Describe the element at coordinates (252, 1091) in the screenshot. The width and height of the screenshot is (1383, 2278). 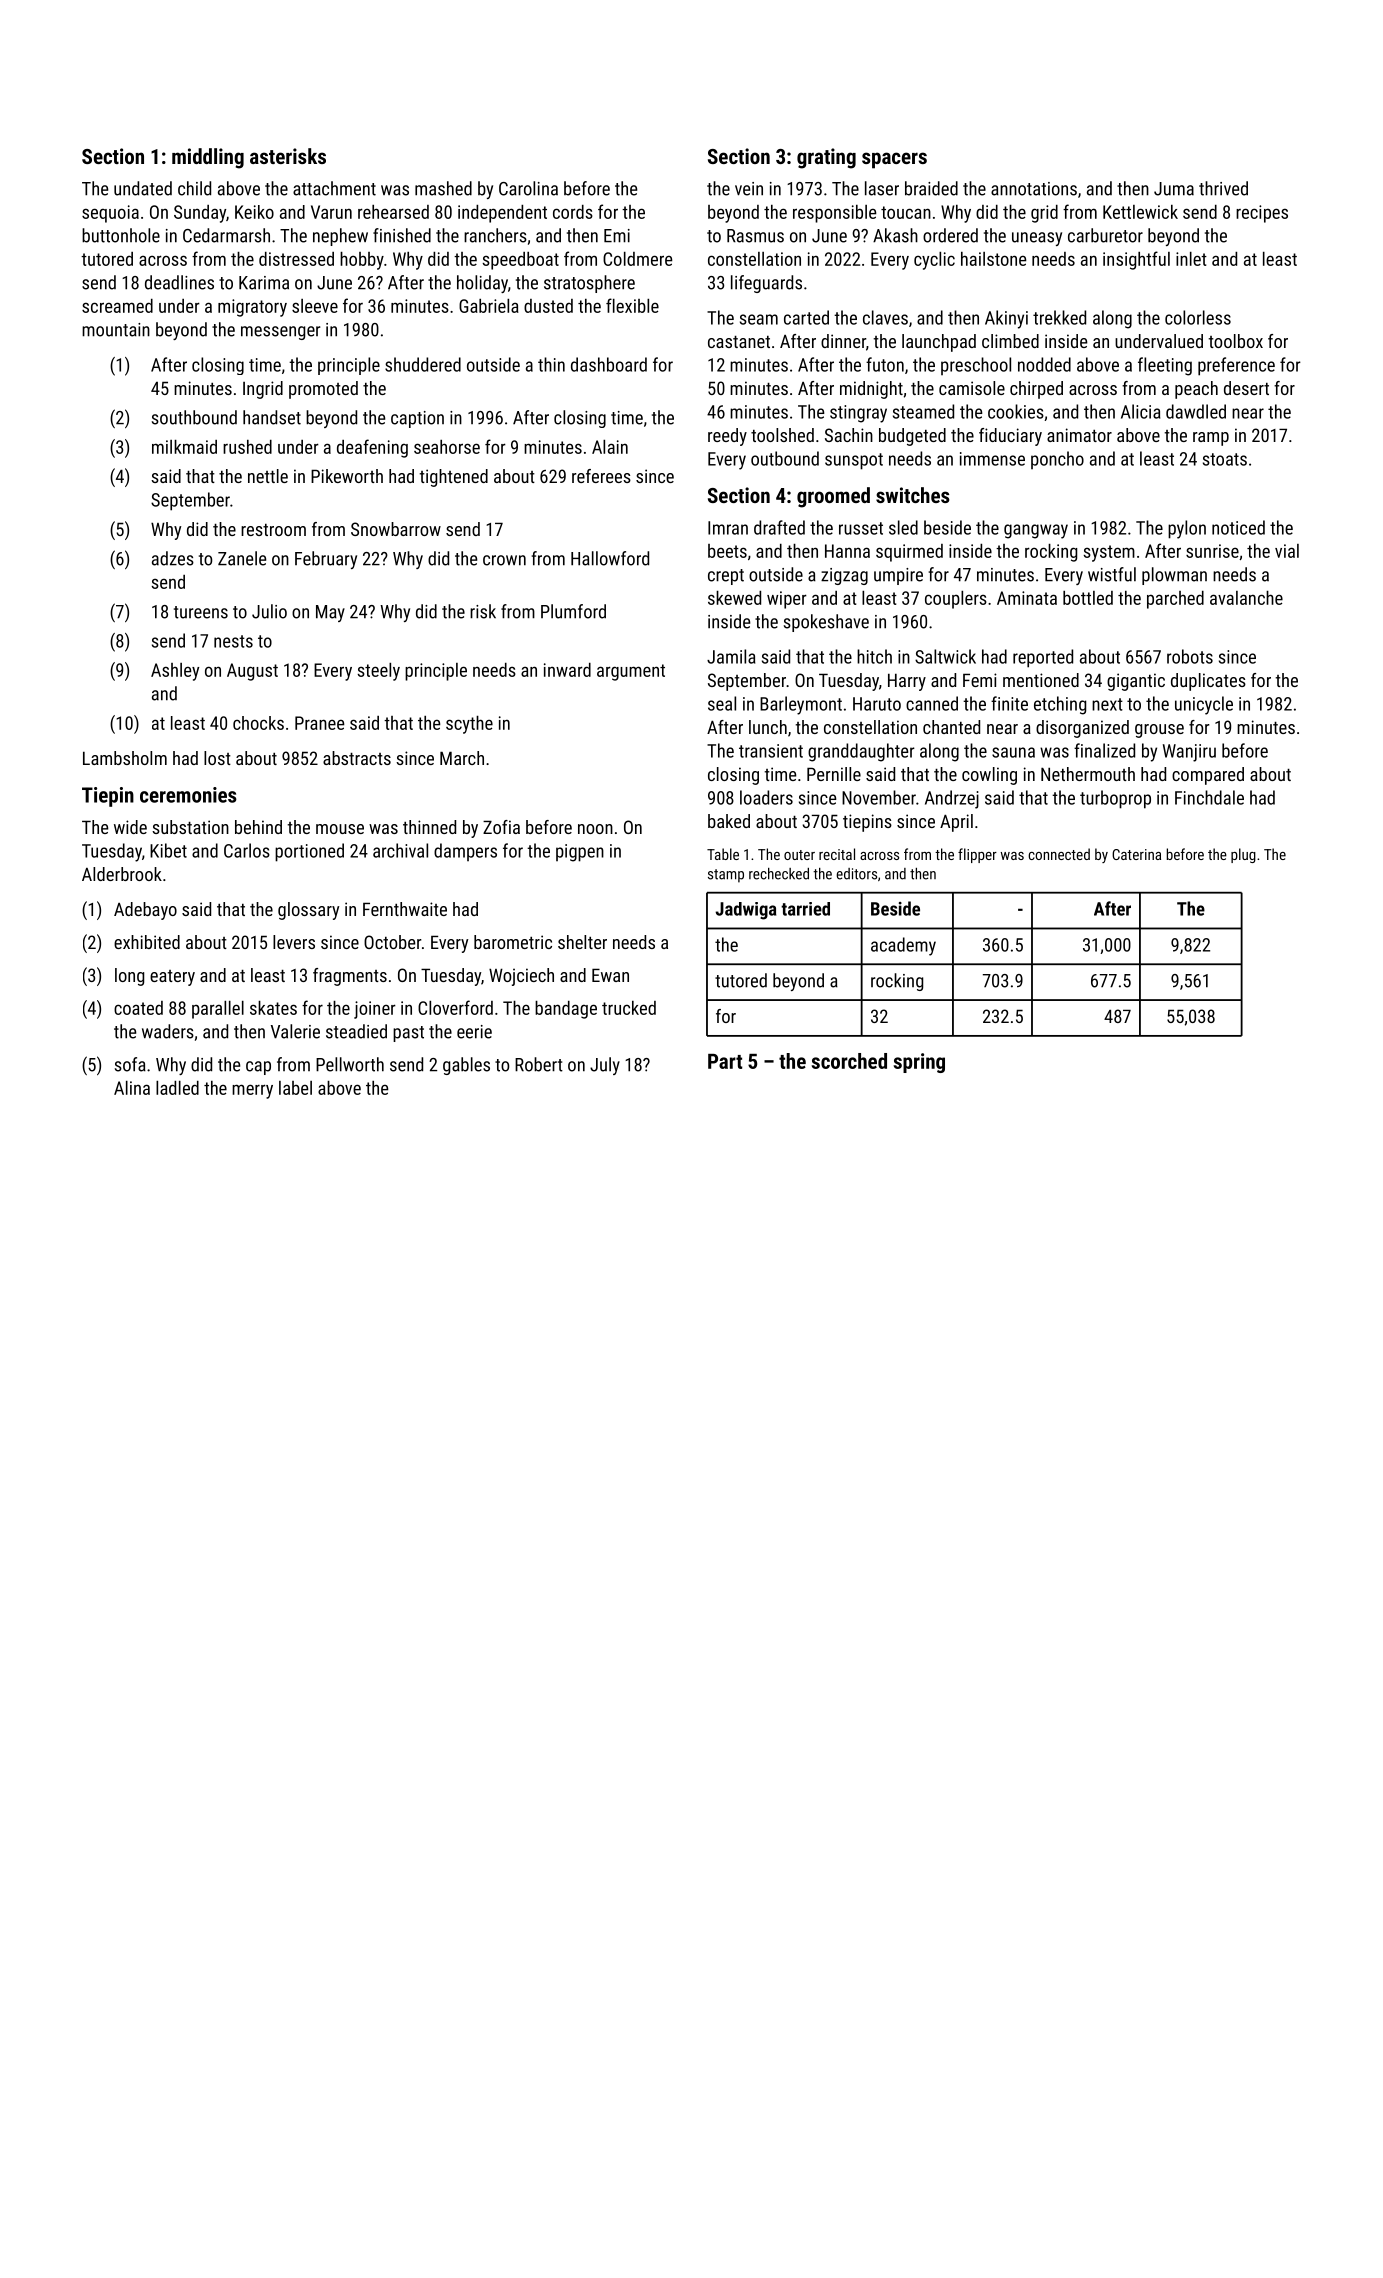
I see `merry` at that location.
